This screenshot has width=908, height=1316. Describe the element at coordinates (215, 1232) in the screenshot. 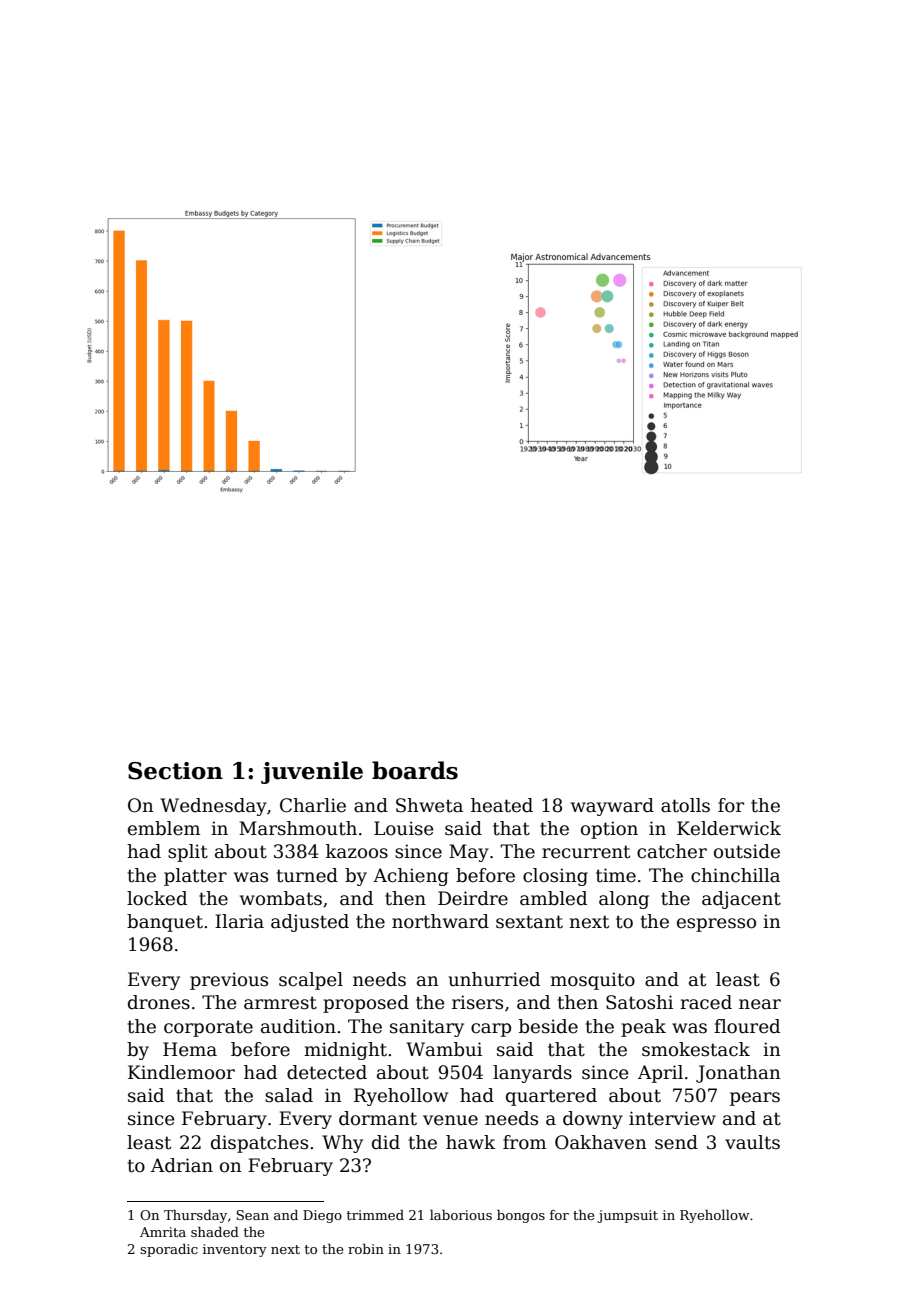

I see `shaded` at that location.
